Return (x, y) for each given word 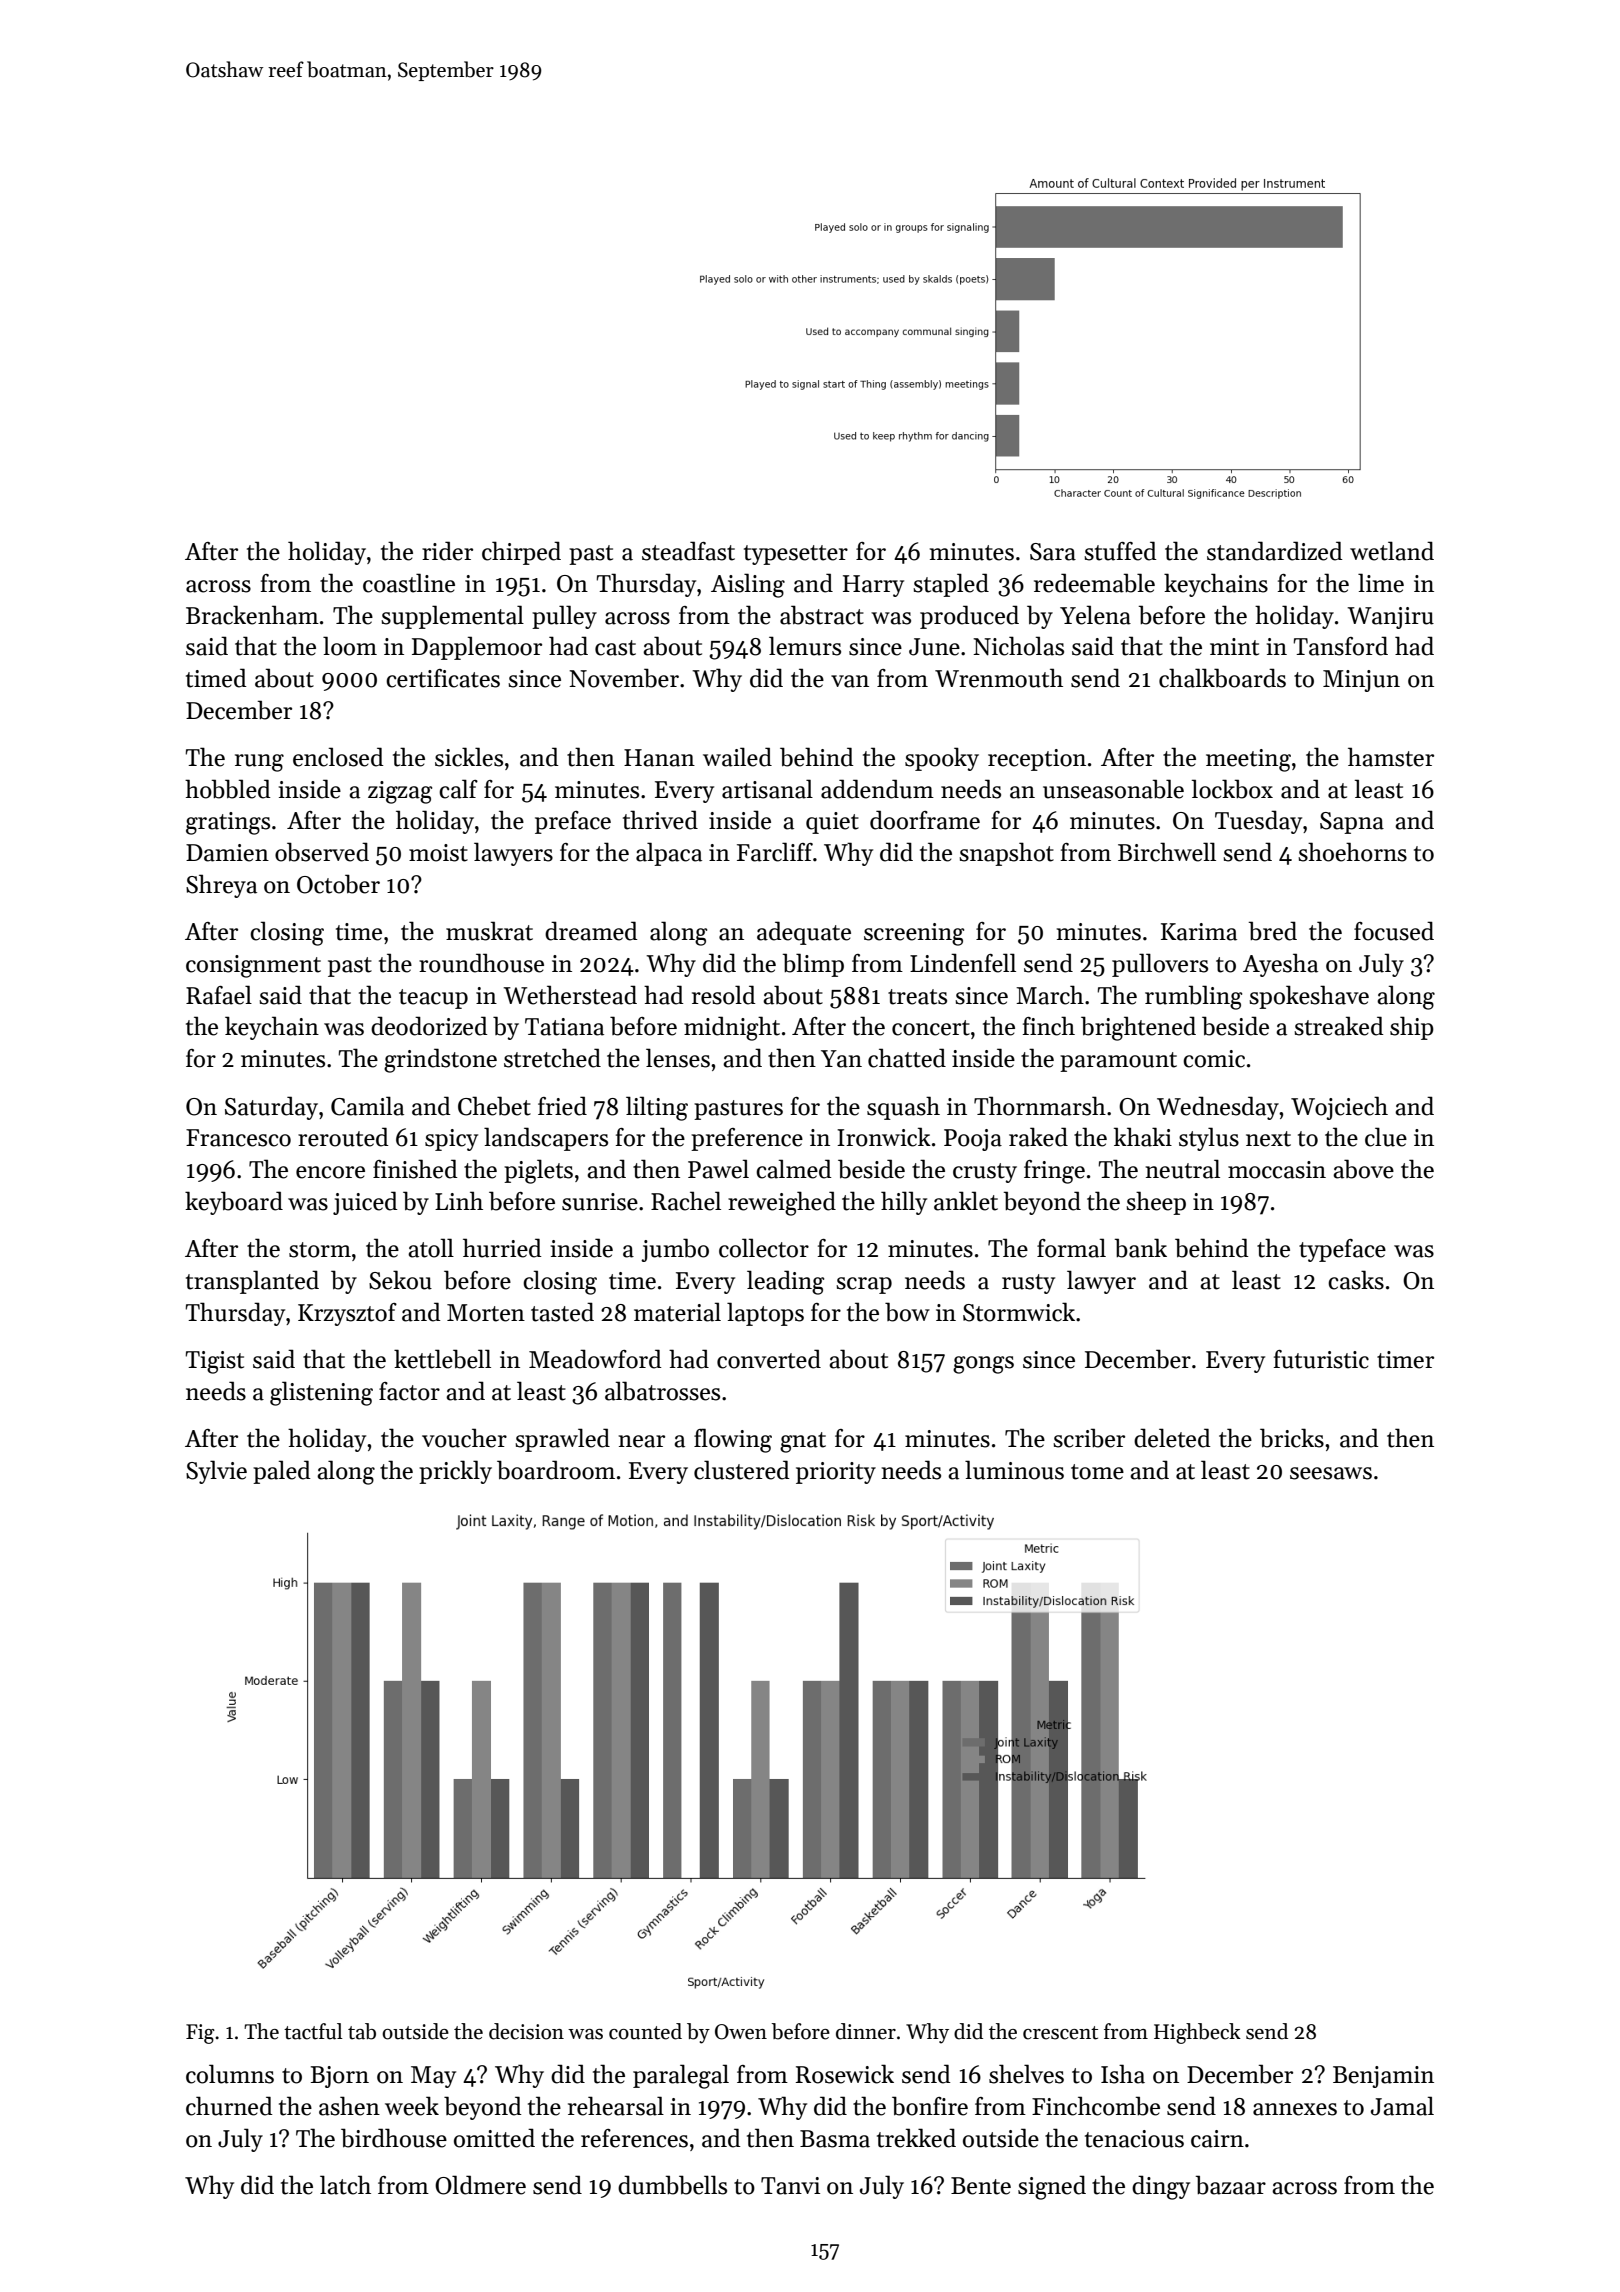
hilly (904, 1203)
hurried (502, 1248)
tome (1097, 1472)
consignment (253, 966)
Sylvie (216, 1472)
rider (447, 551)
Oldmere (480, 2185)
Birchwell (1167, 852)
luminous (1014, 1470)
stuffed (1120, 551)
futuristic (1321, 1359)
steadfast (688, 551)
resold (724, 995)
